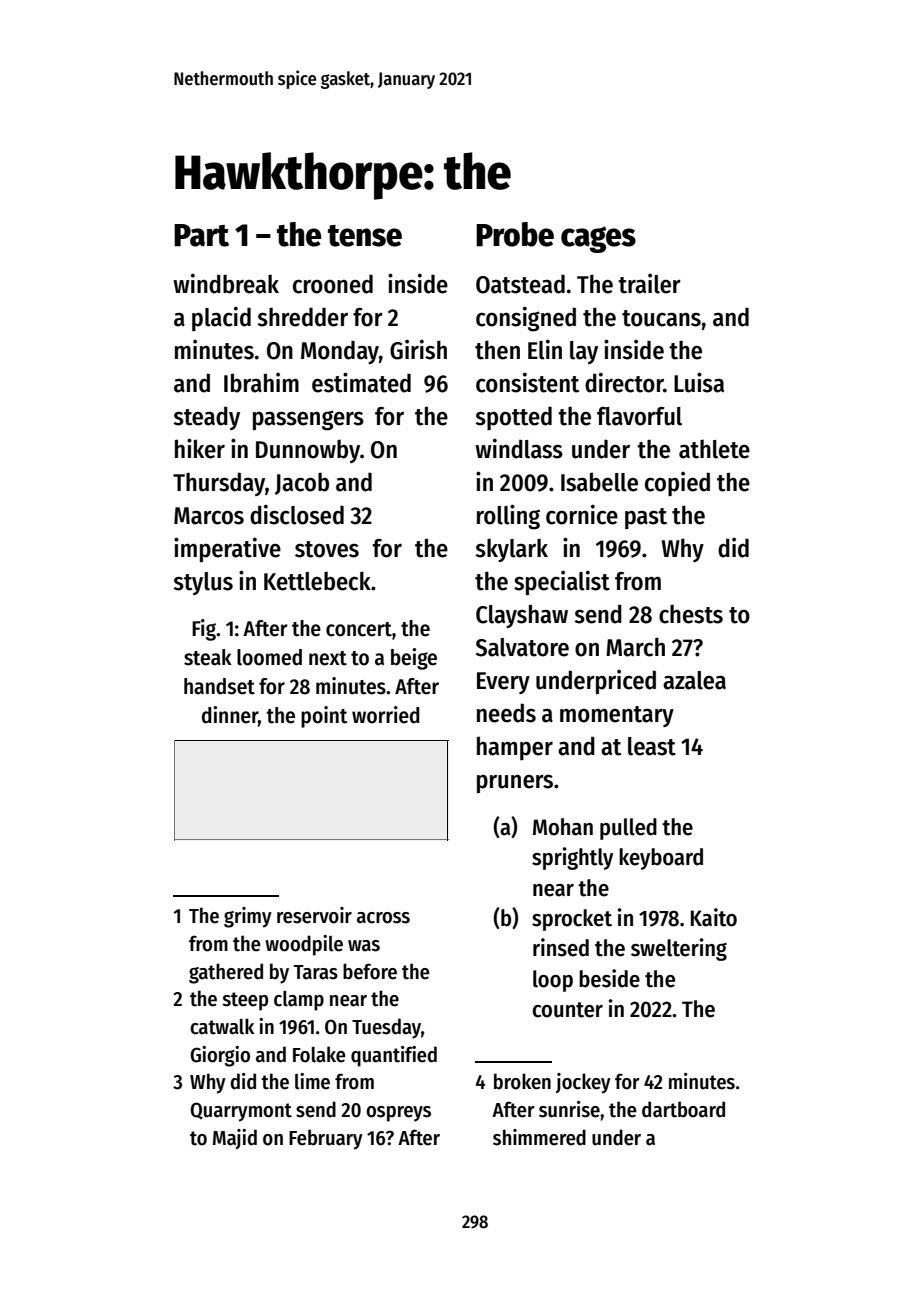  Describe the element at coordinates (222, 1026) in the page. I see `catwalk` at that location.
